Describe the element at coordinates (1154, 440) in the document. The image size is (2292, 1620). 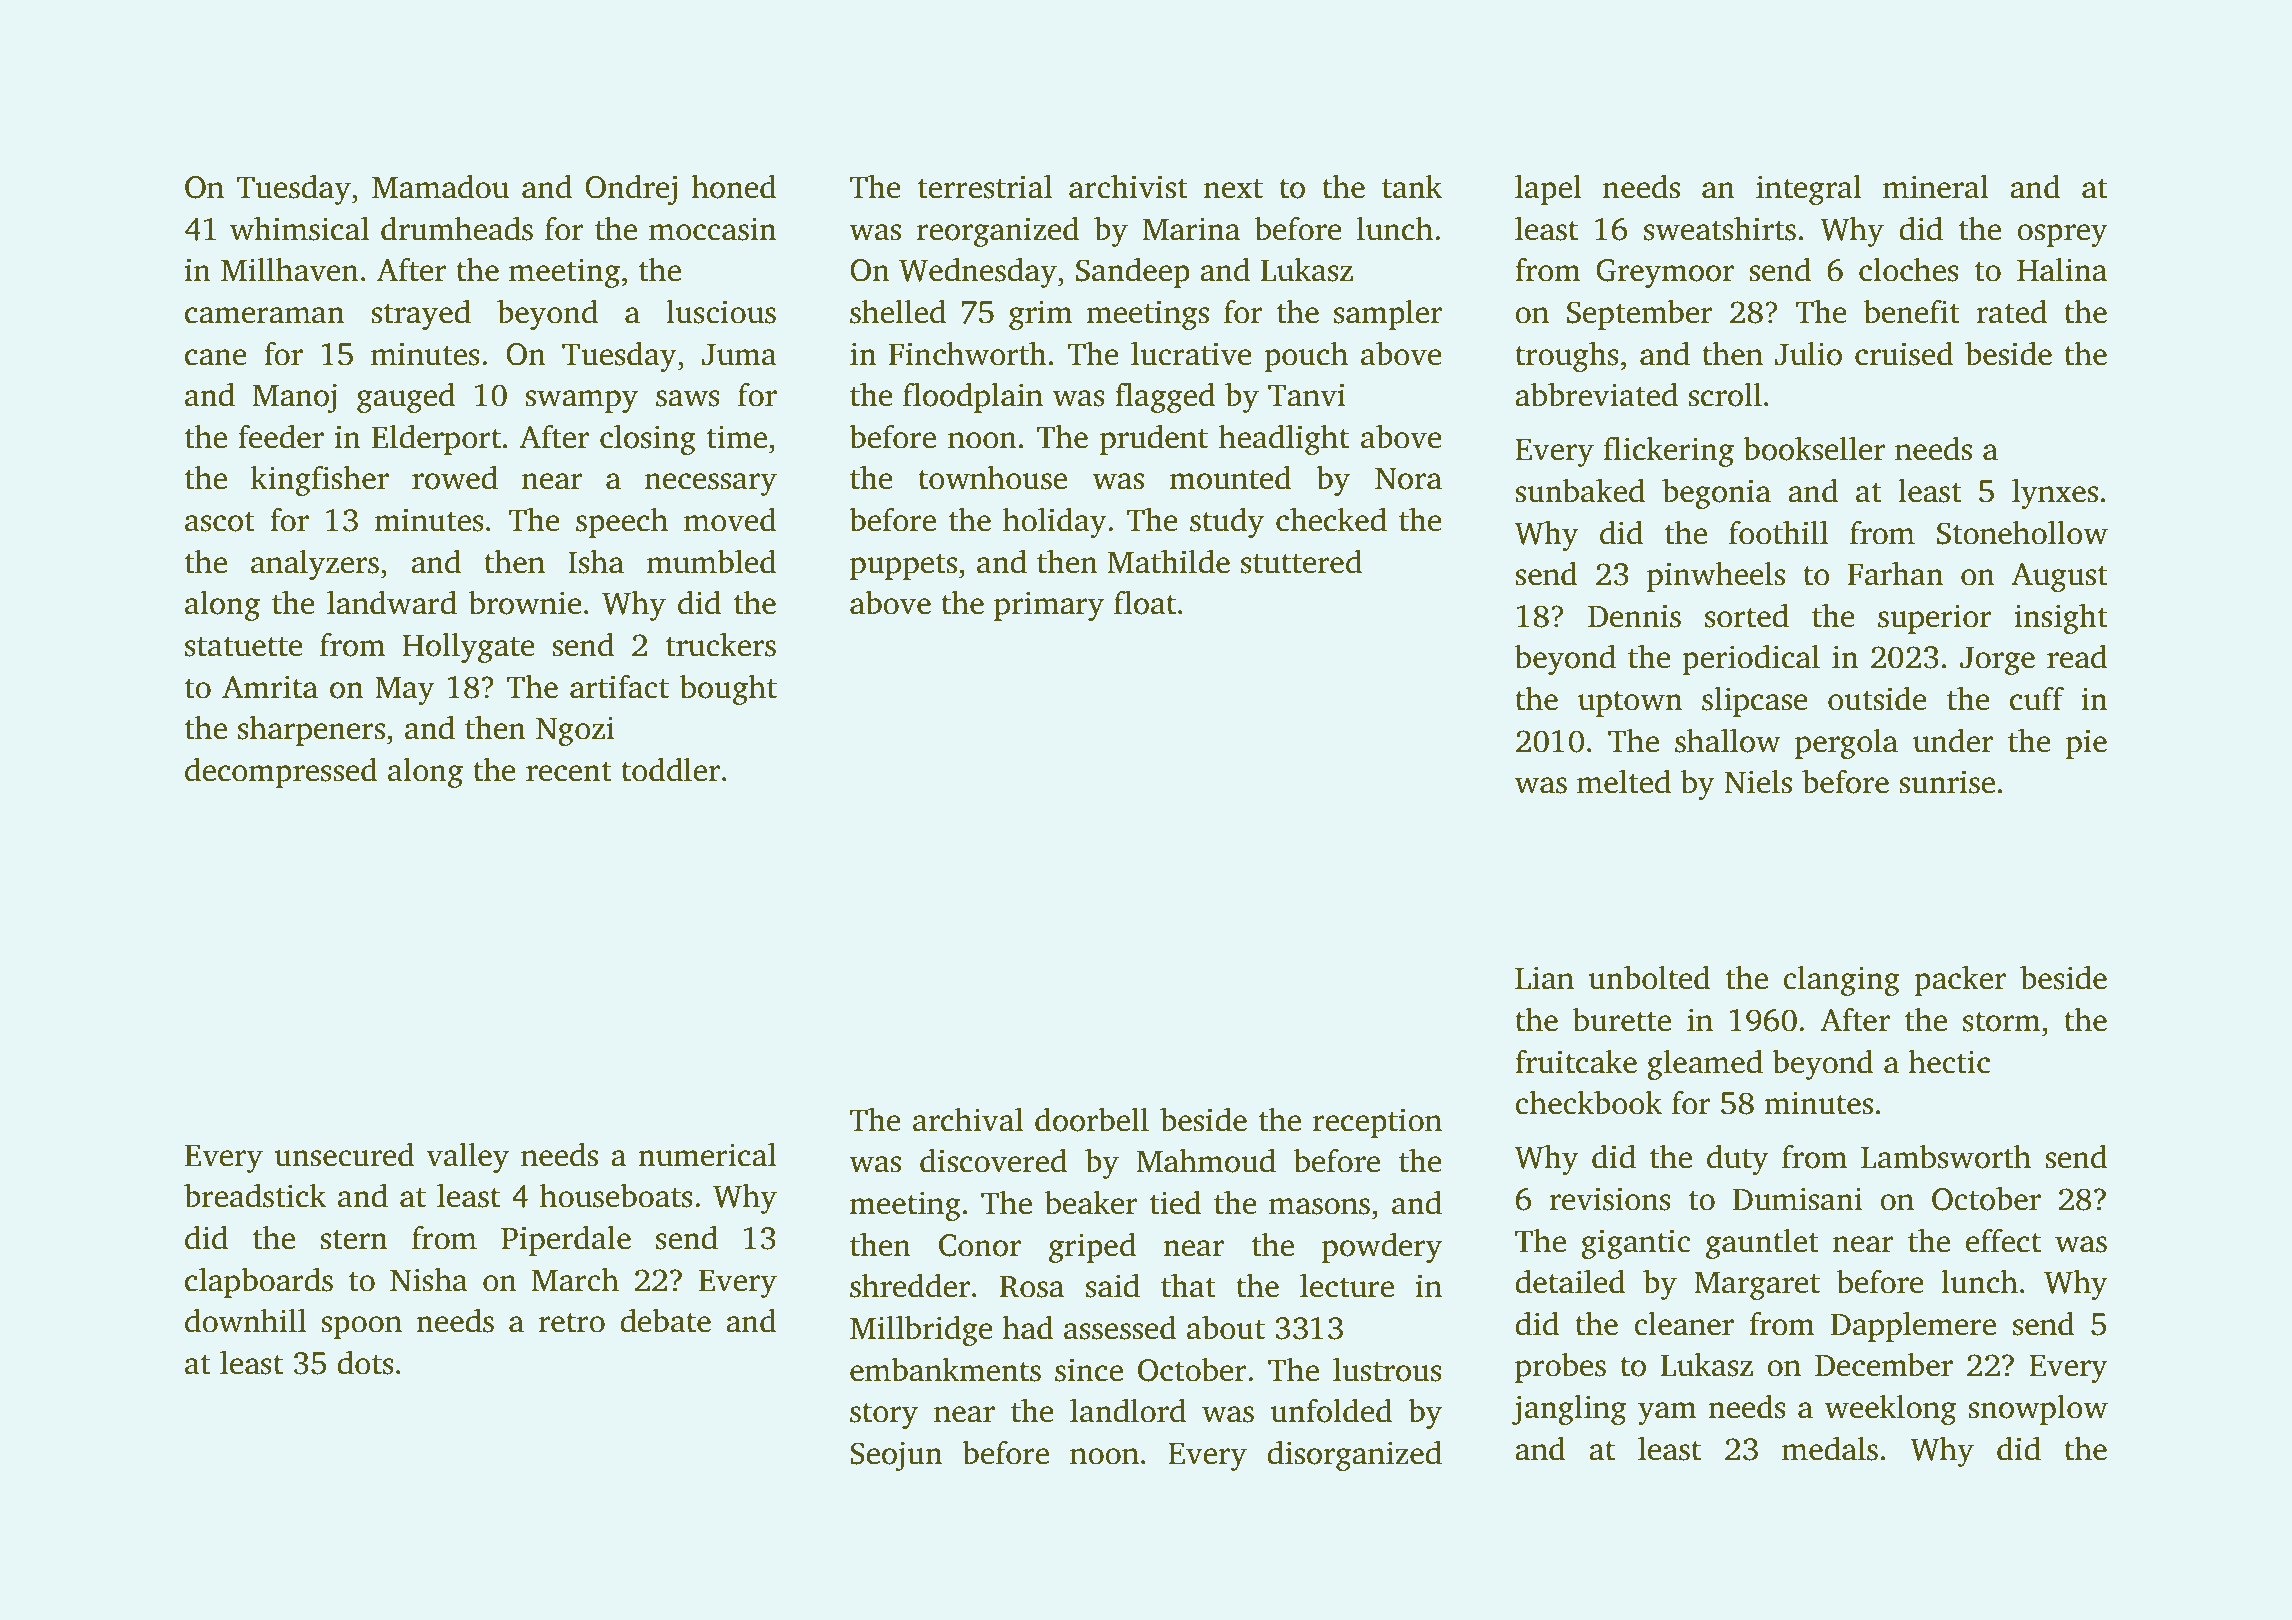
I see `prudent` at that location.
